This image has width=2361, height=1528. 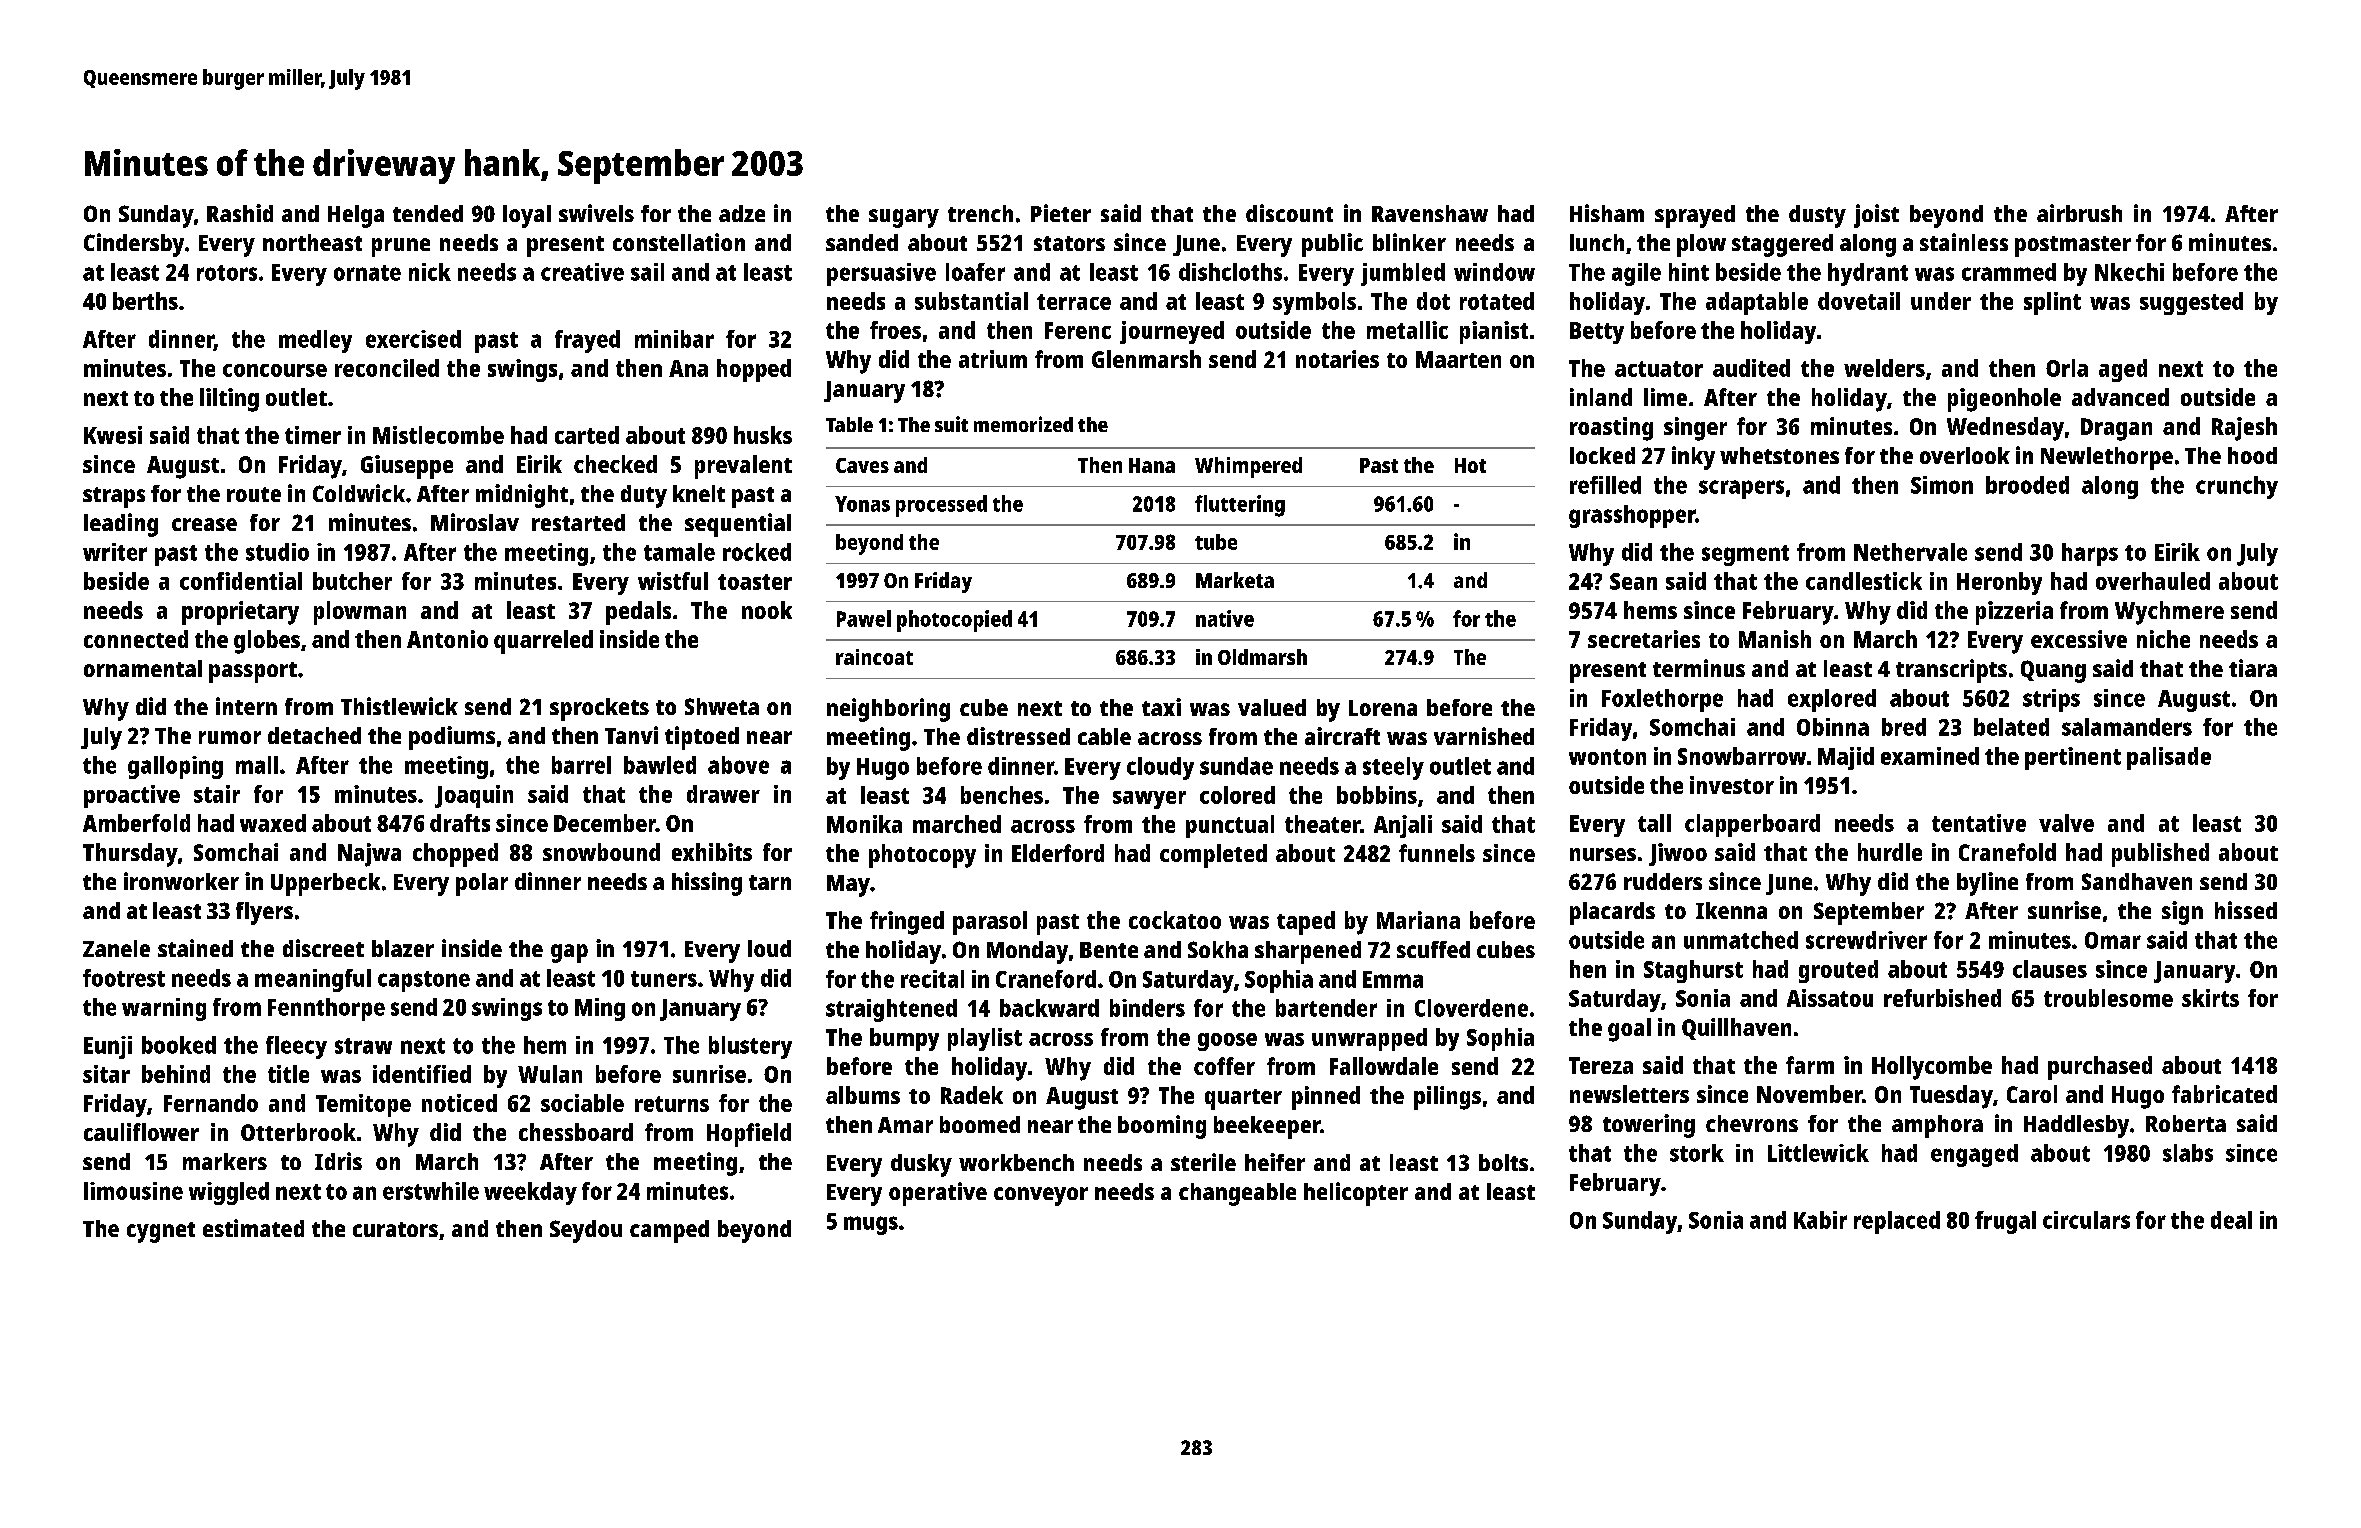 What do you see at coordinates (980, 213) in the image?
I see `trench` at bounding box center [980, 213].
